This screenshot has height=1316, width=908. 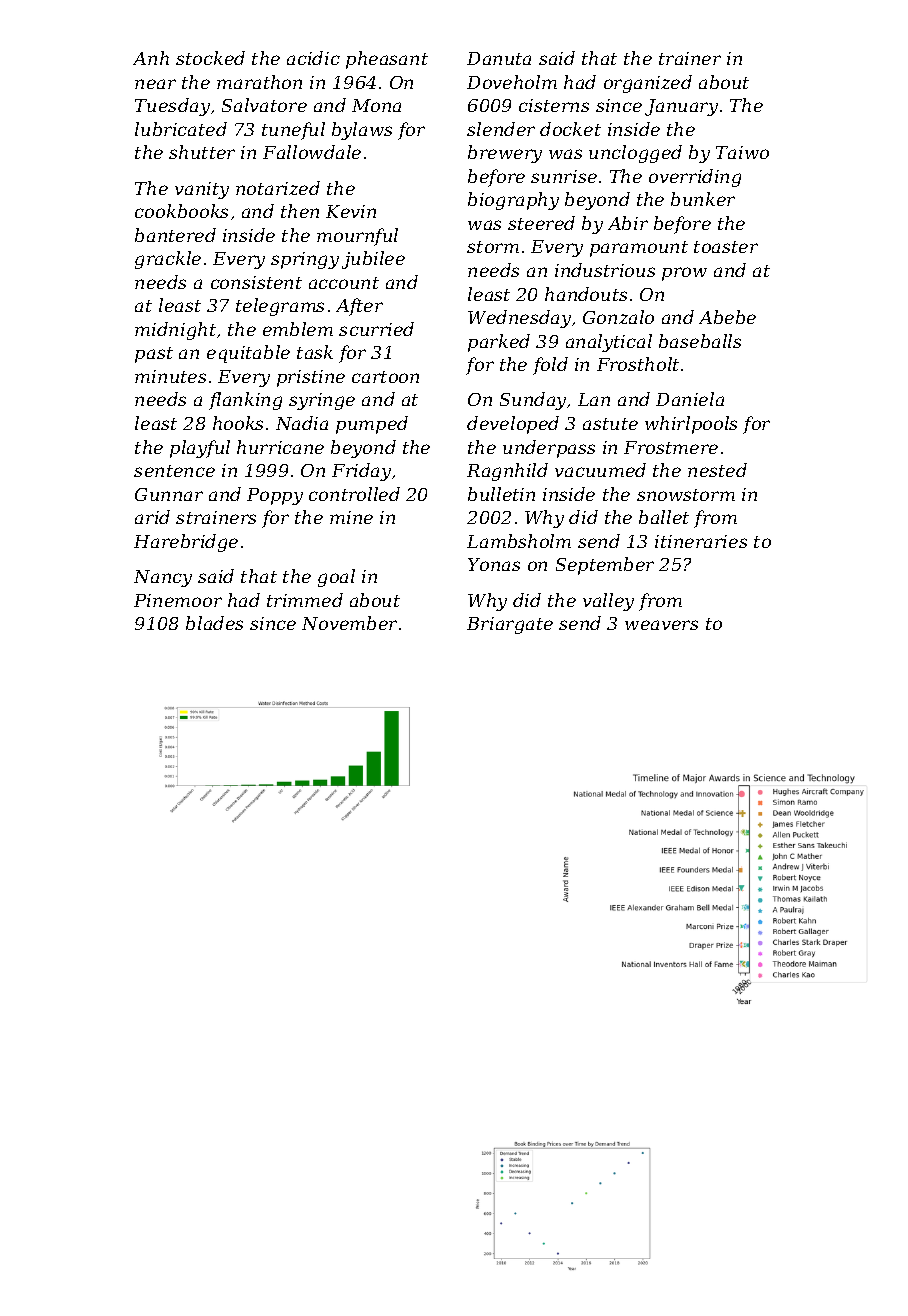 What do you see at coordinates (742, 152) in the screenshot?
I see `Taiwo` at bounding box center [742, 152].
